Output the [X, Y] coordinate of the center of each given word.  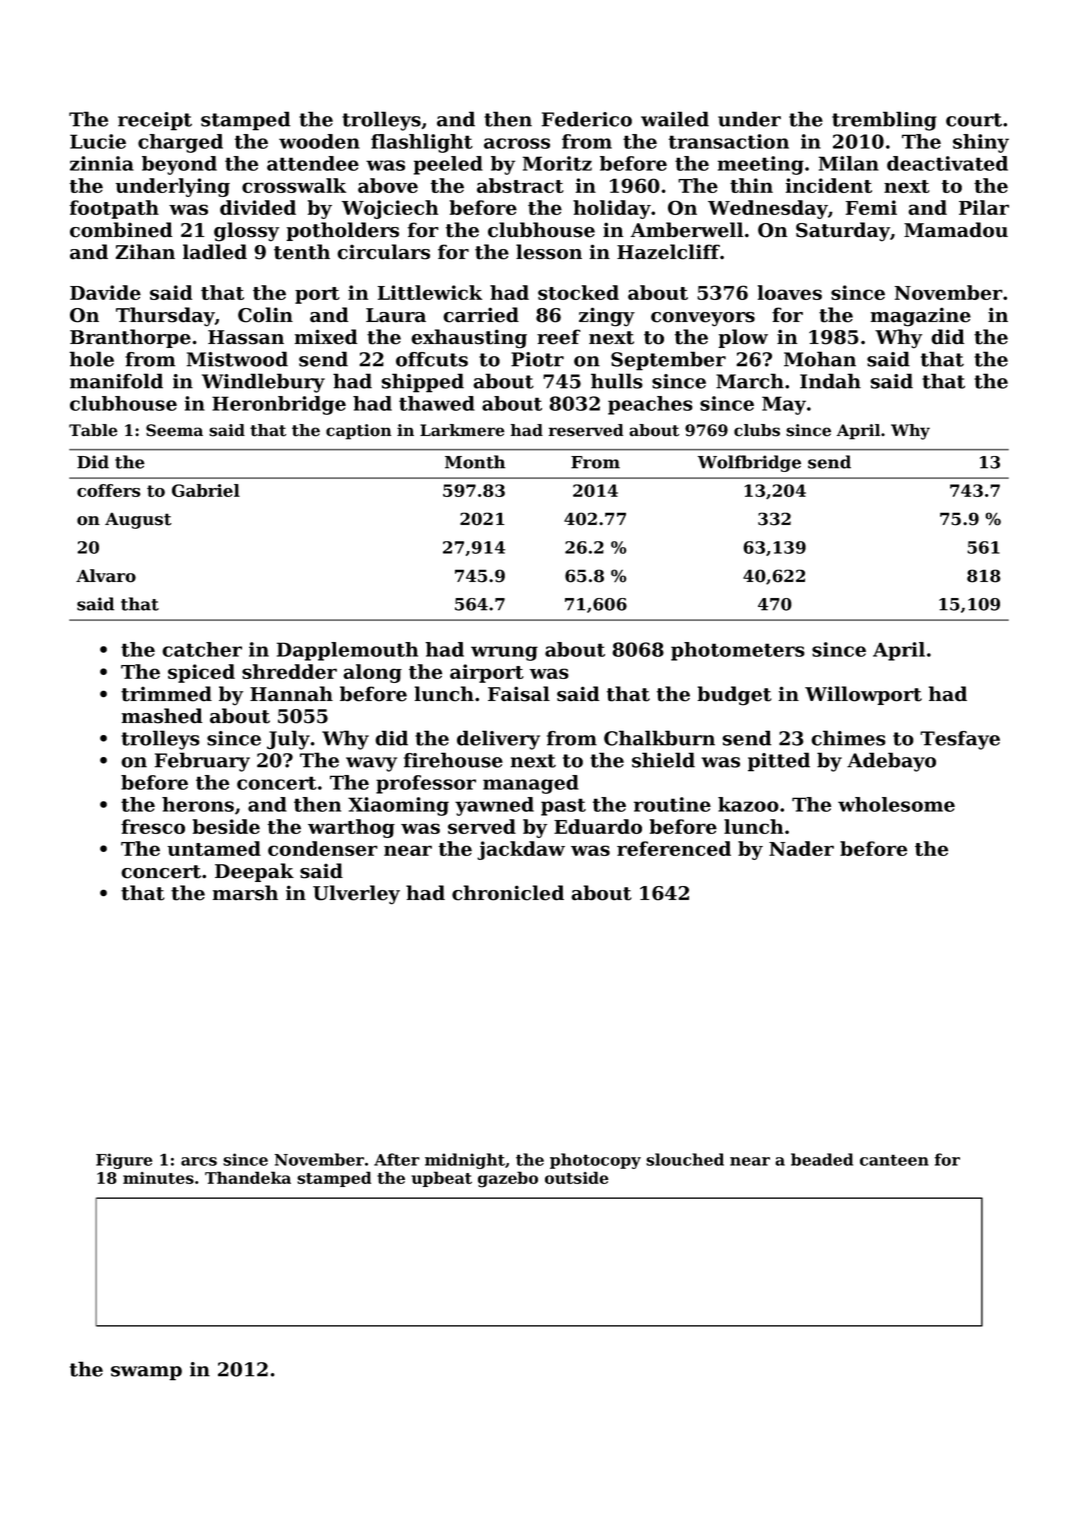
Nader [801, 848]
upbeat [441, 1179]
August [138, 520]
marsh [245, 893]
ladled [215, 252]
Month [475, 462]
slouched [685, 1159]
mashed [162, 716]
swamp [146, 1373]
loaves [790, 292]
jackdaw [521, 850]
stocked [578, 292]
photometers [738, 651]
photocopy [595, 1161]
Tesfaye [960, 740]
